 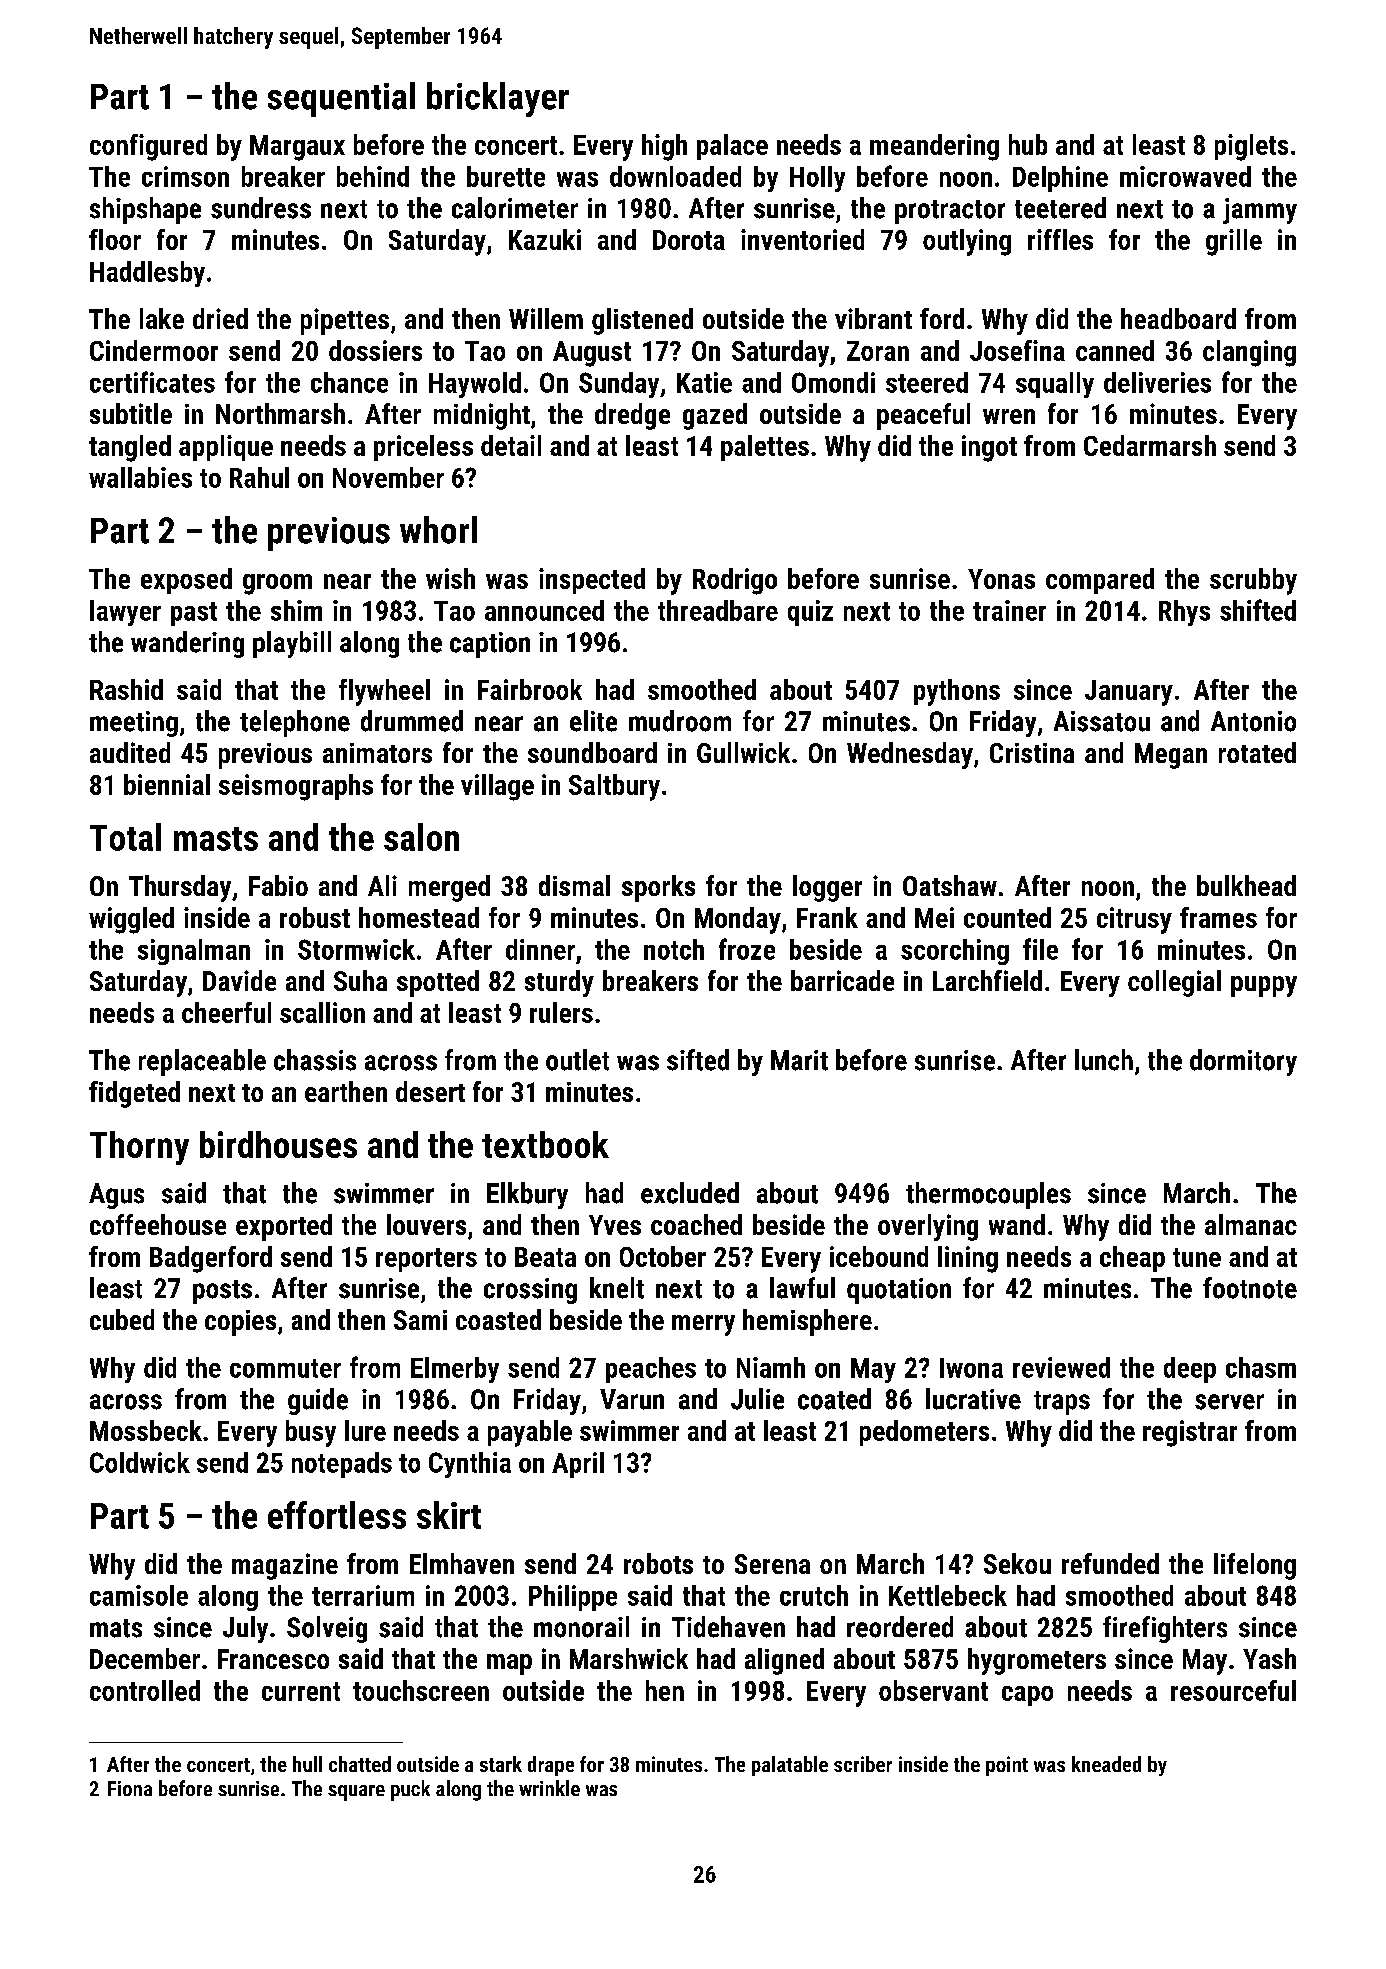 What do you see at coordinates (928, 1227) in the image?
I see `overlying` at bounding box center [928, 1227].
